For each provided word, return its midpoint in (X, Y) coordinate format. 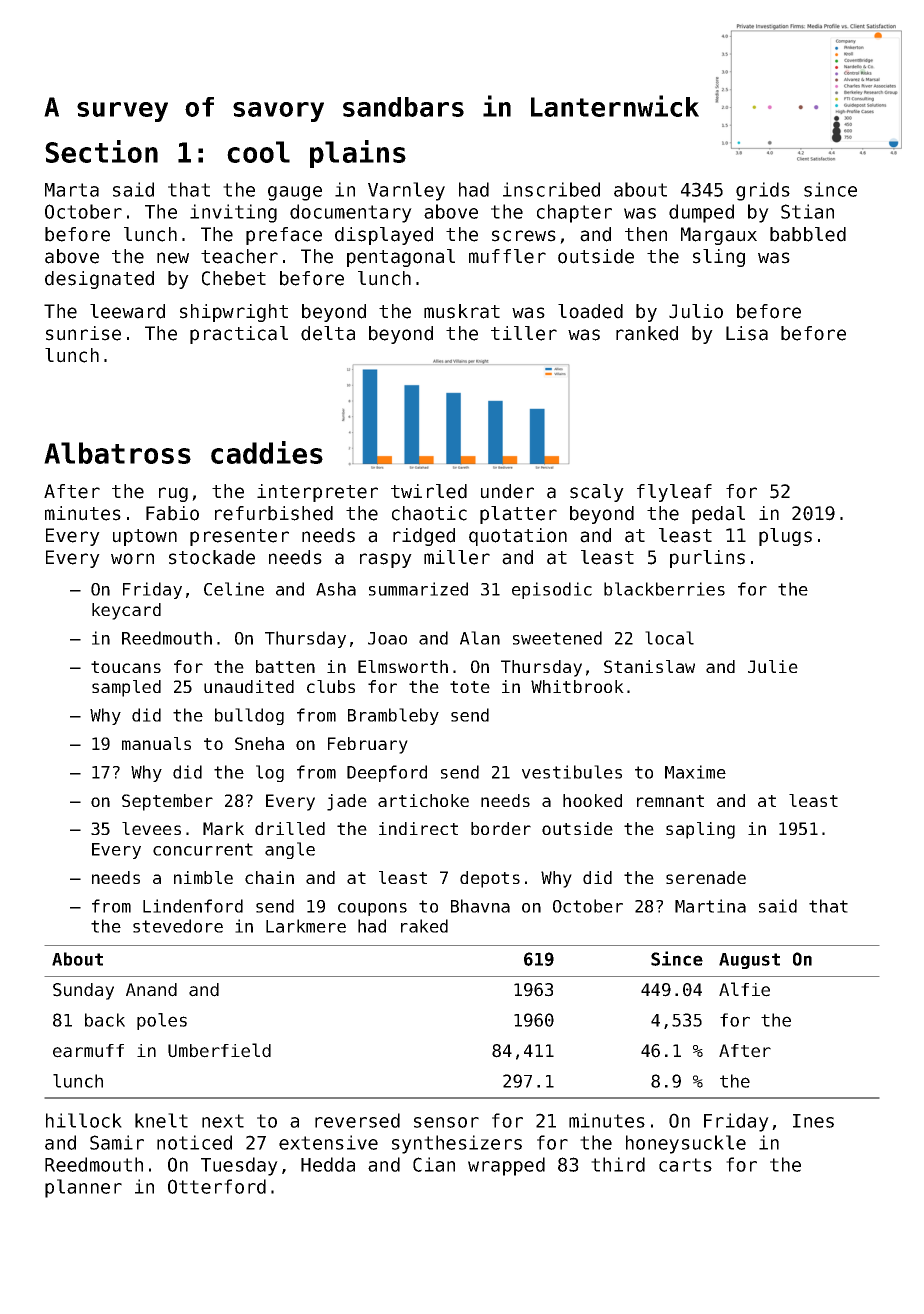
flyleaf (674, 493)
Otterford (217, 1186)
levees (151, 828)
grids (763, 191)
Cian (434, 1164)
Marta (72, 190)
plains (358, 154)
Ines (813, 1121)
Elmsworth (403, 666)
